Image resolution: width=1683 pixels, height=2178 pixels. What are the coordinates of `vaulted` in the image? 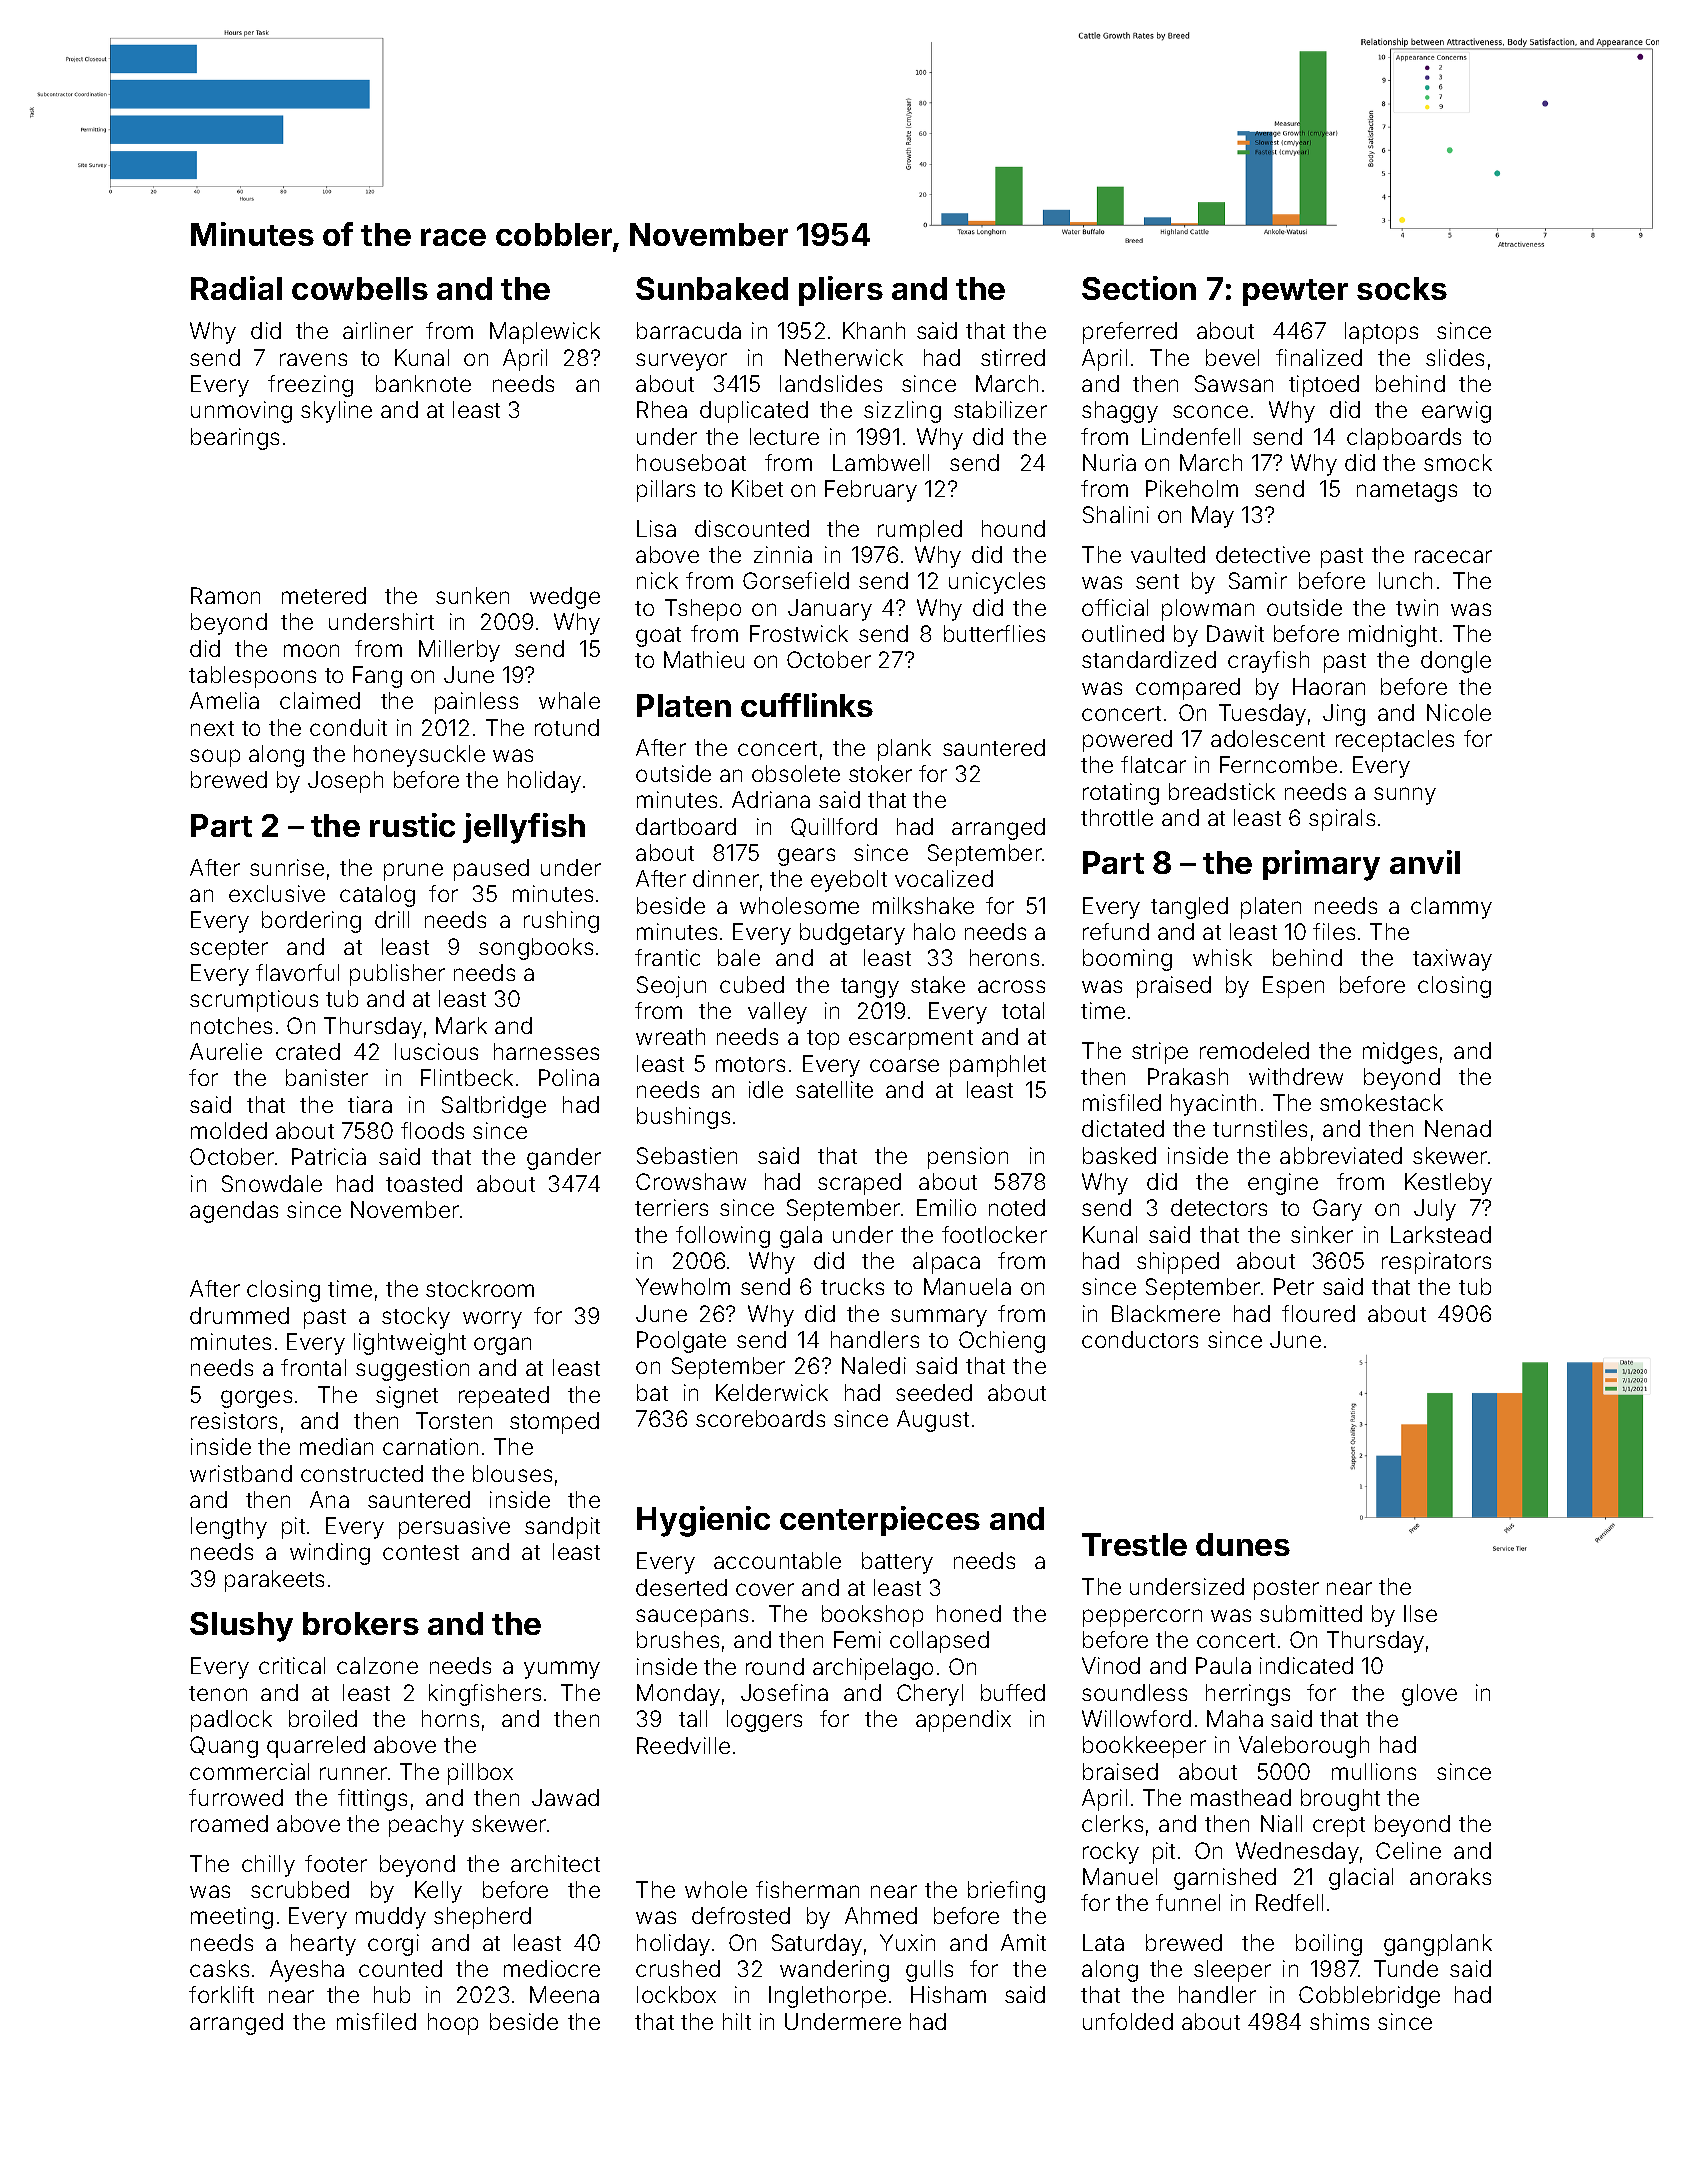 It's located at (1168, 554).
